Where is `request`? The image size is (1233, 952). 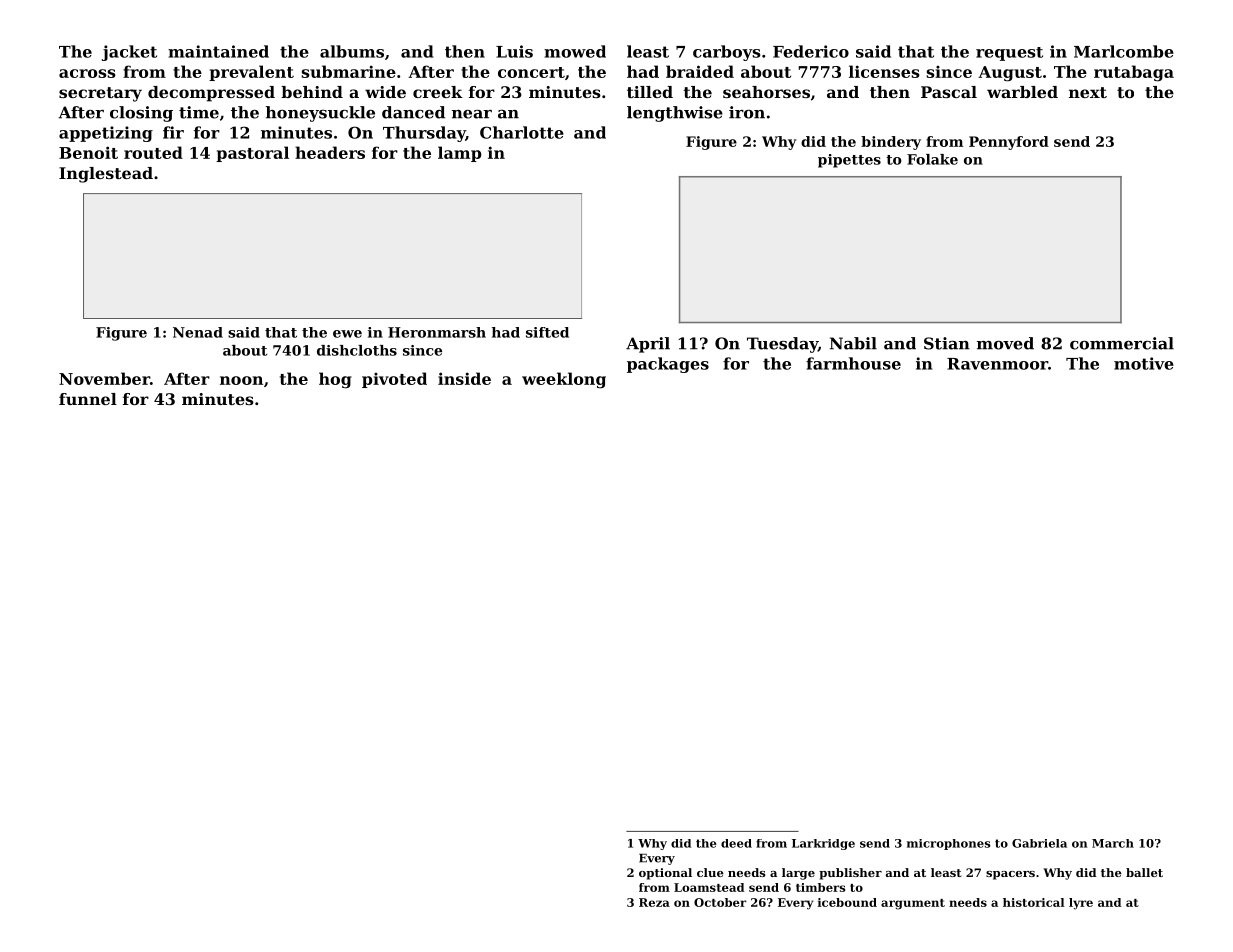
request is located at coordinates (1009, 54).
